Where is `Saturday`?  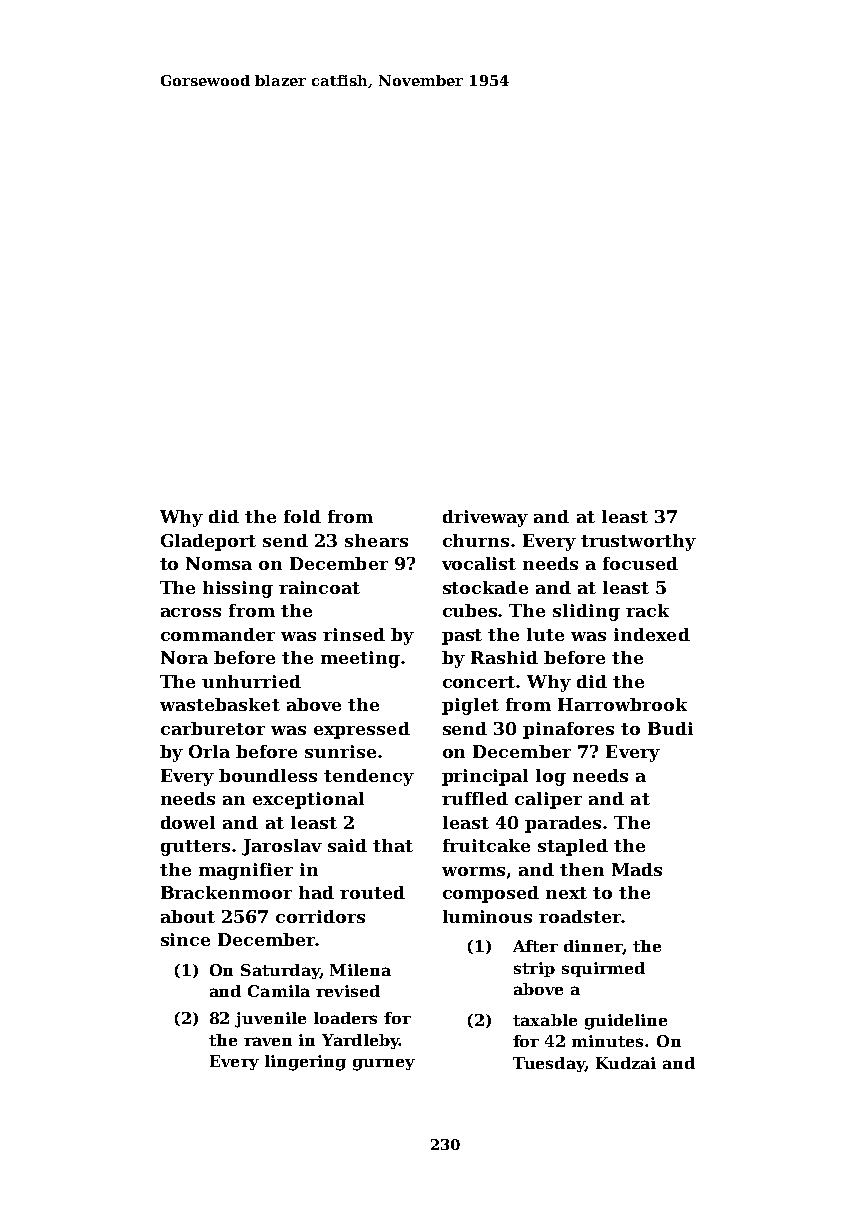 Saturday is located at coordinates (280, 971).
